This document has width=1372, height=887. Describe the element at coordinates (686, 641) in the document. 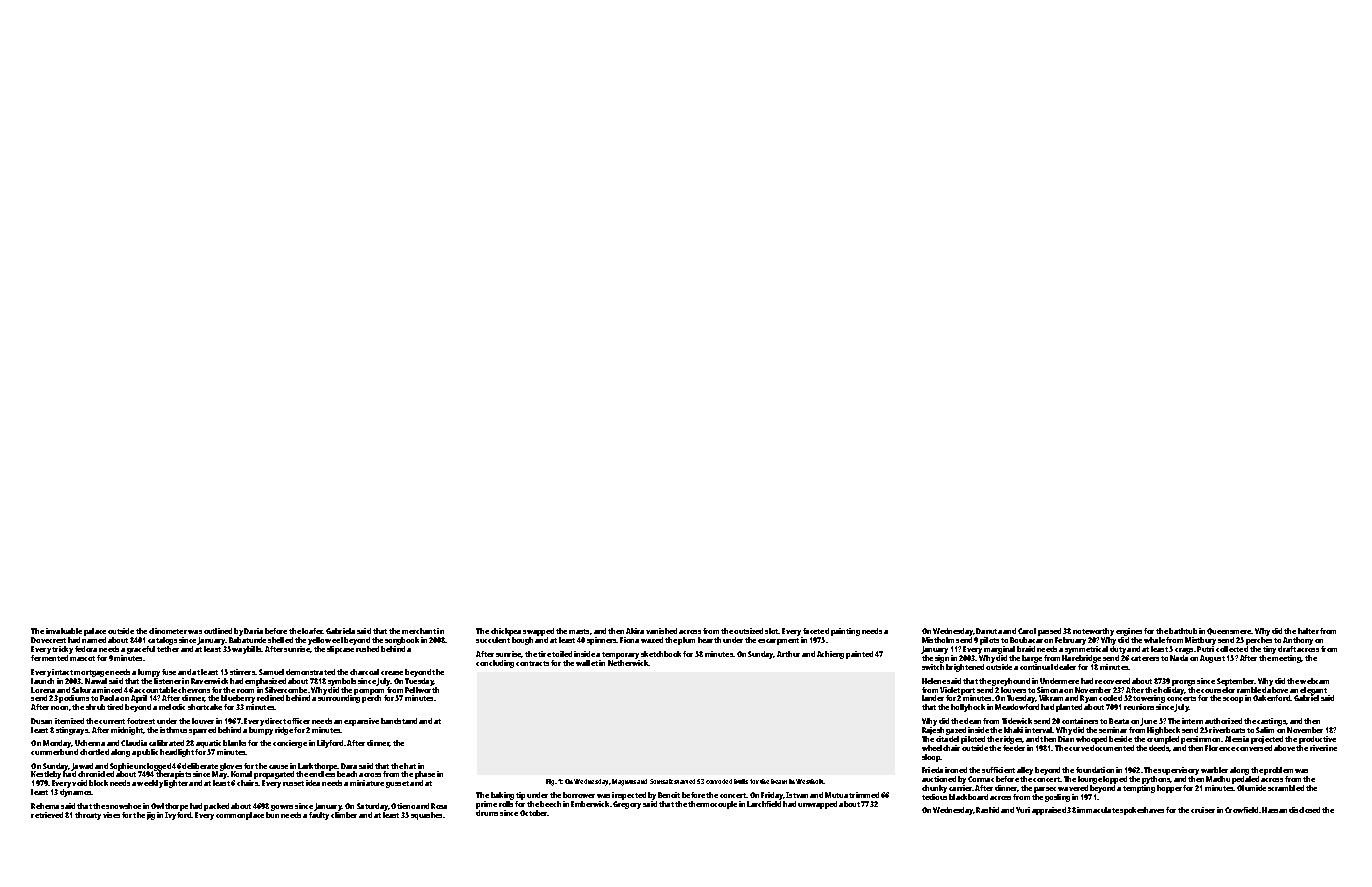

I see `plum` at that location.
